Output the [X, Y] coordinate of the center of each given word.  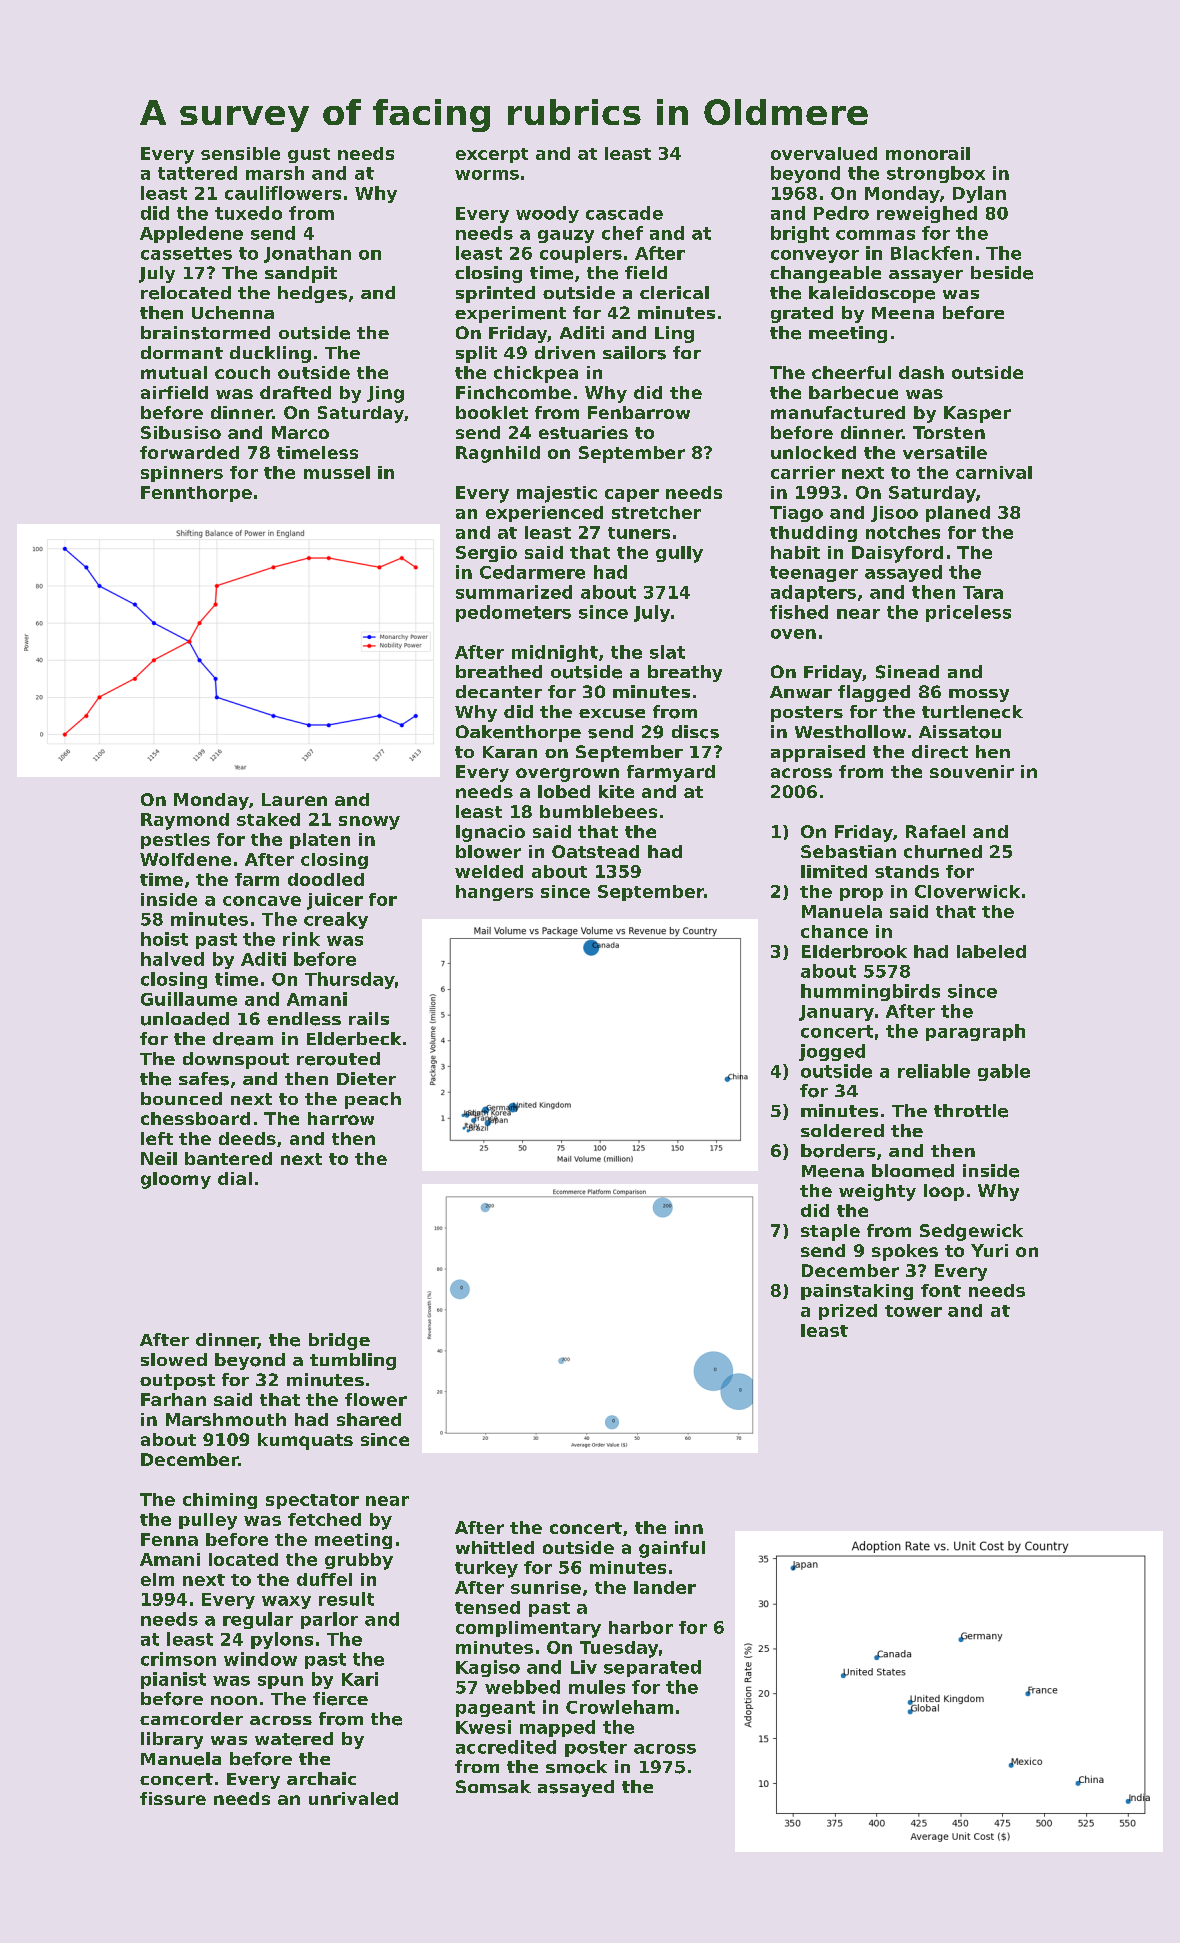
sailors [634, 353]
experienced [544, 514]
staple [830, 1232]
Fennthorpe [196, 494]
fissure [173, 1798]
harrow [341, 1118]
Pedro [841, 213]
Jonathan [307, 254]
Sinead [907, 672]
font [941, 1290]
